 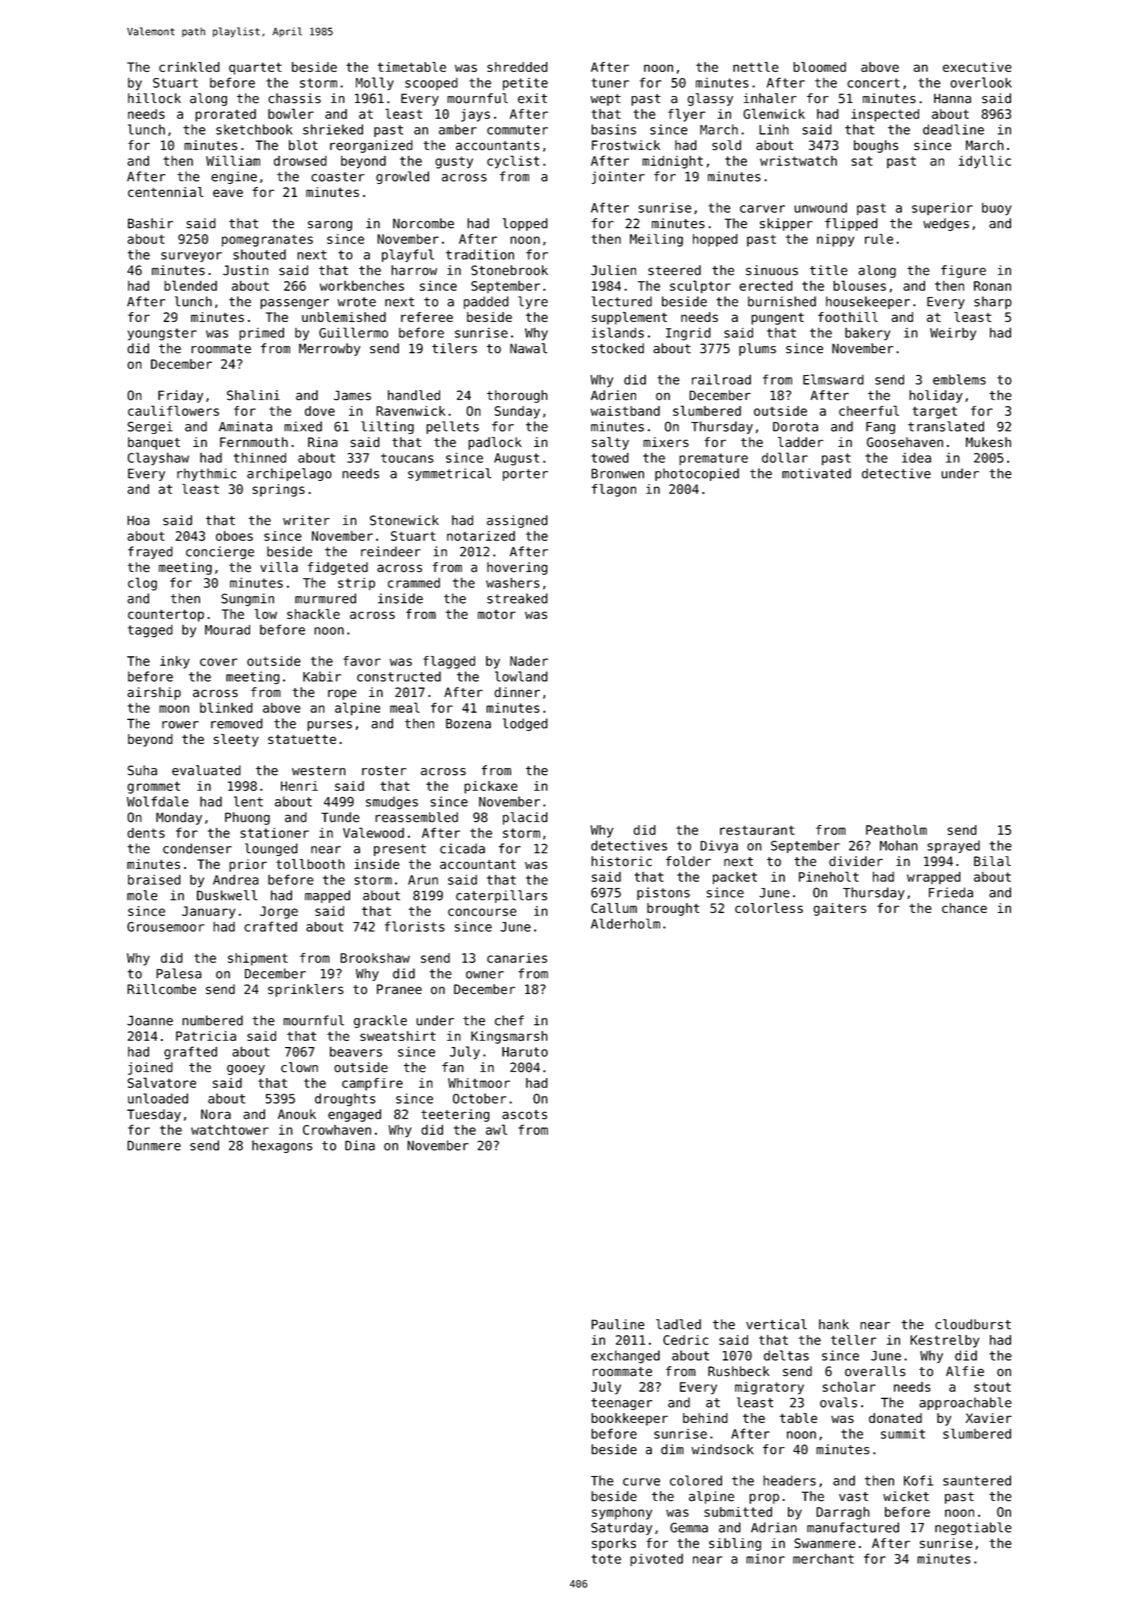 What do you see at coordinates (656, 1560) in the screenshot?
I see `pivoted` at bounding box center [656, 1560].
